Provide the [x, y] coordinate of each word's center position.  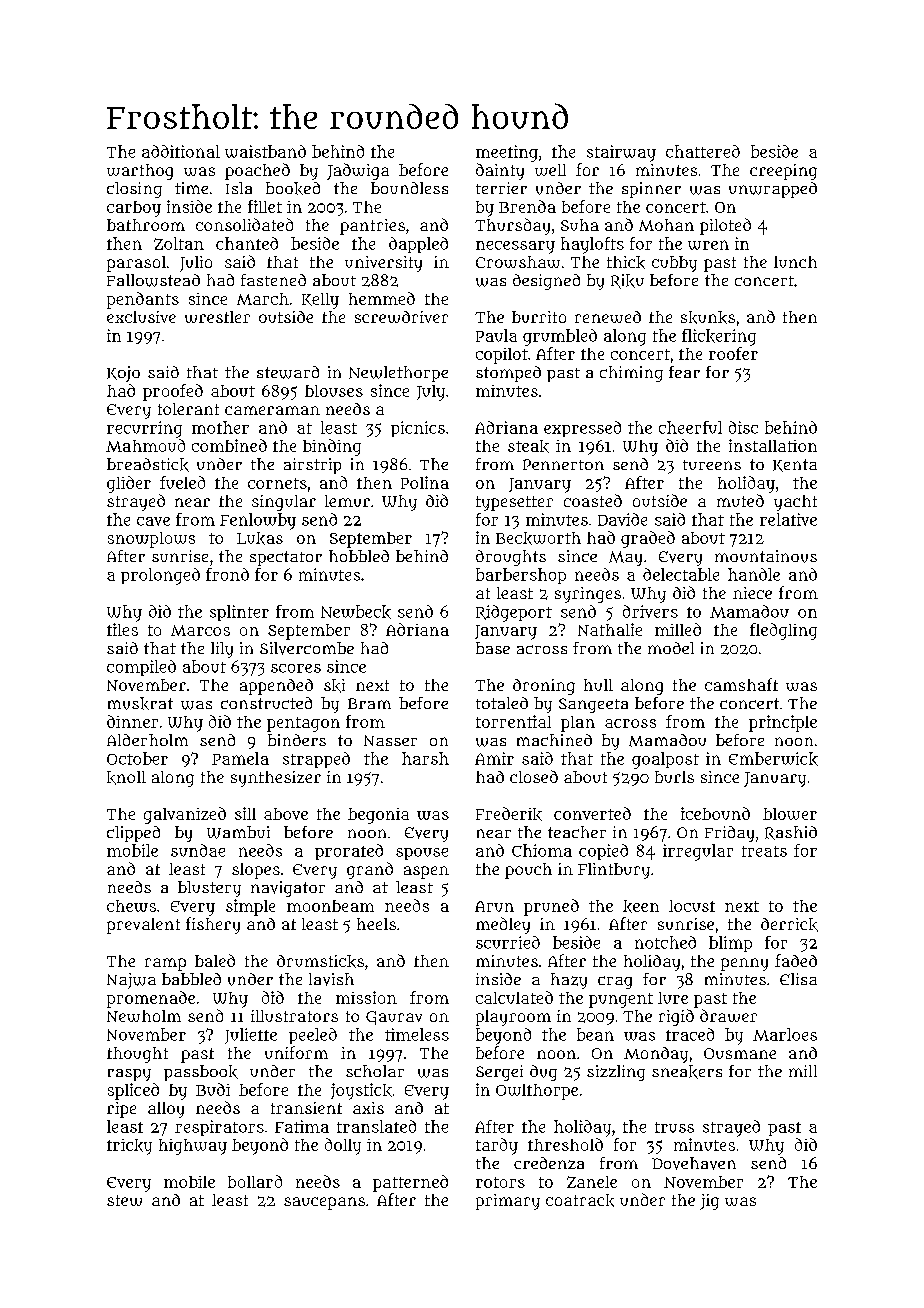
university [383, 264]
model [671, 648]
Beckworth [538, 538]
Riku [627, 281]
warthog [140, 172]
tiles [122, 629]
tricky [129, 1147]
